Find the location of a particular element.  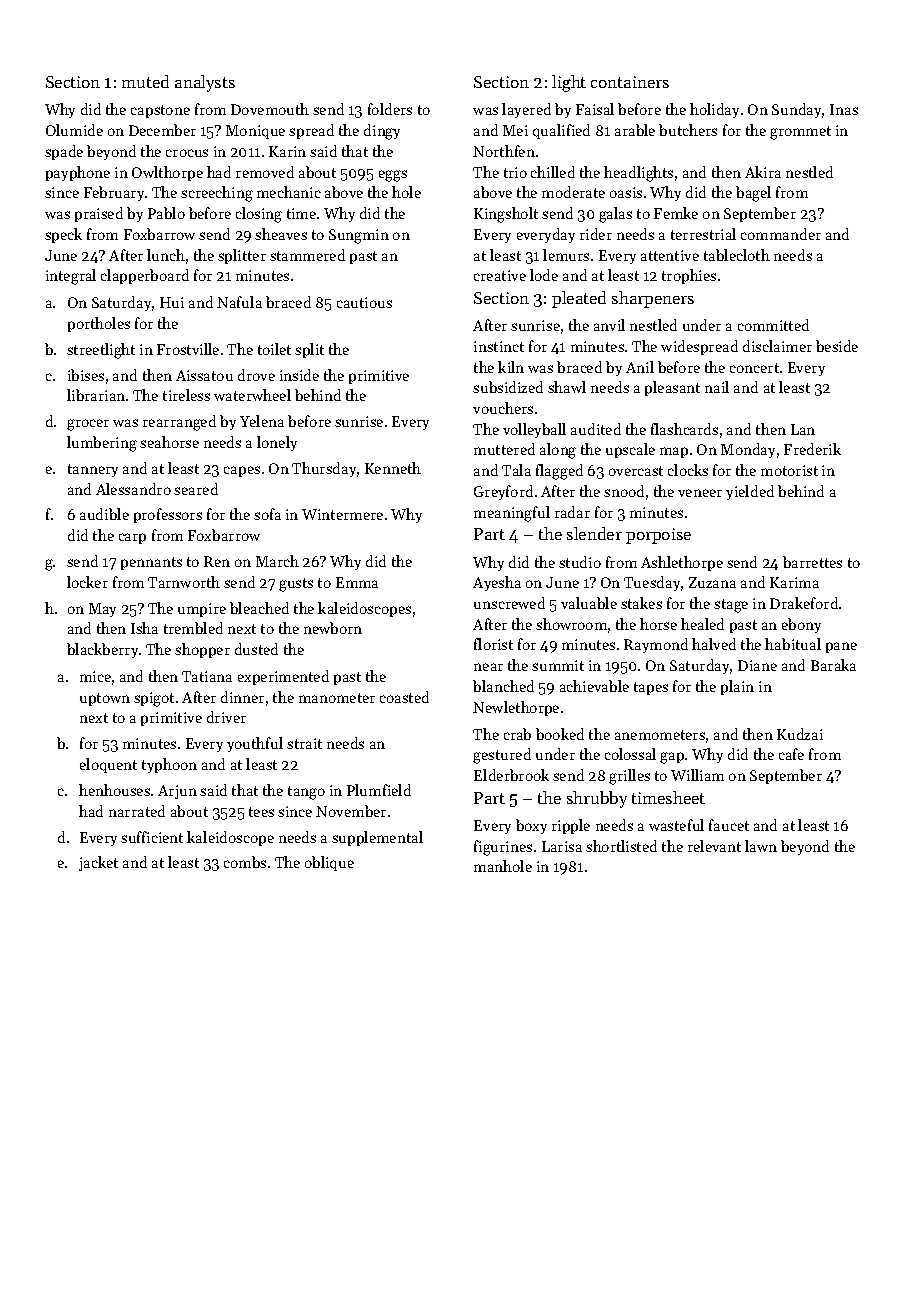

tees is located at coordinates (261, 812).
